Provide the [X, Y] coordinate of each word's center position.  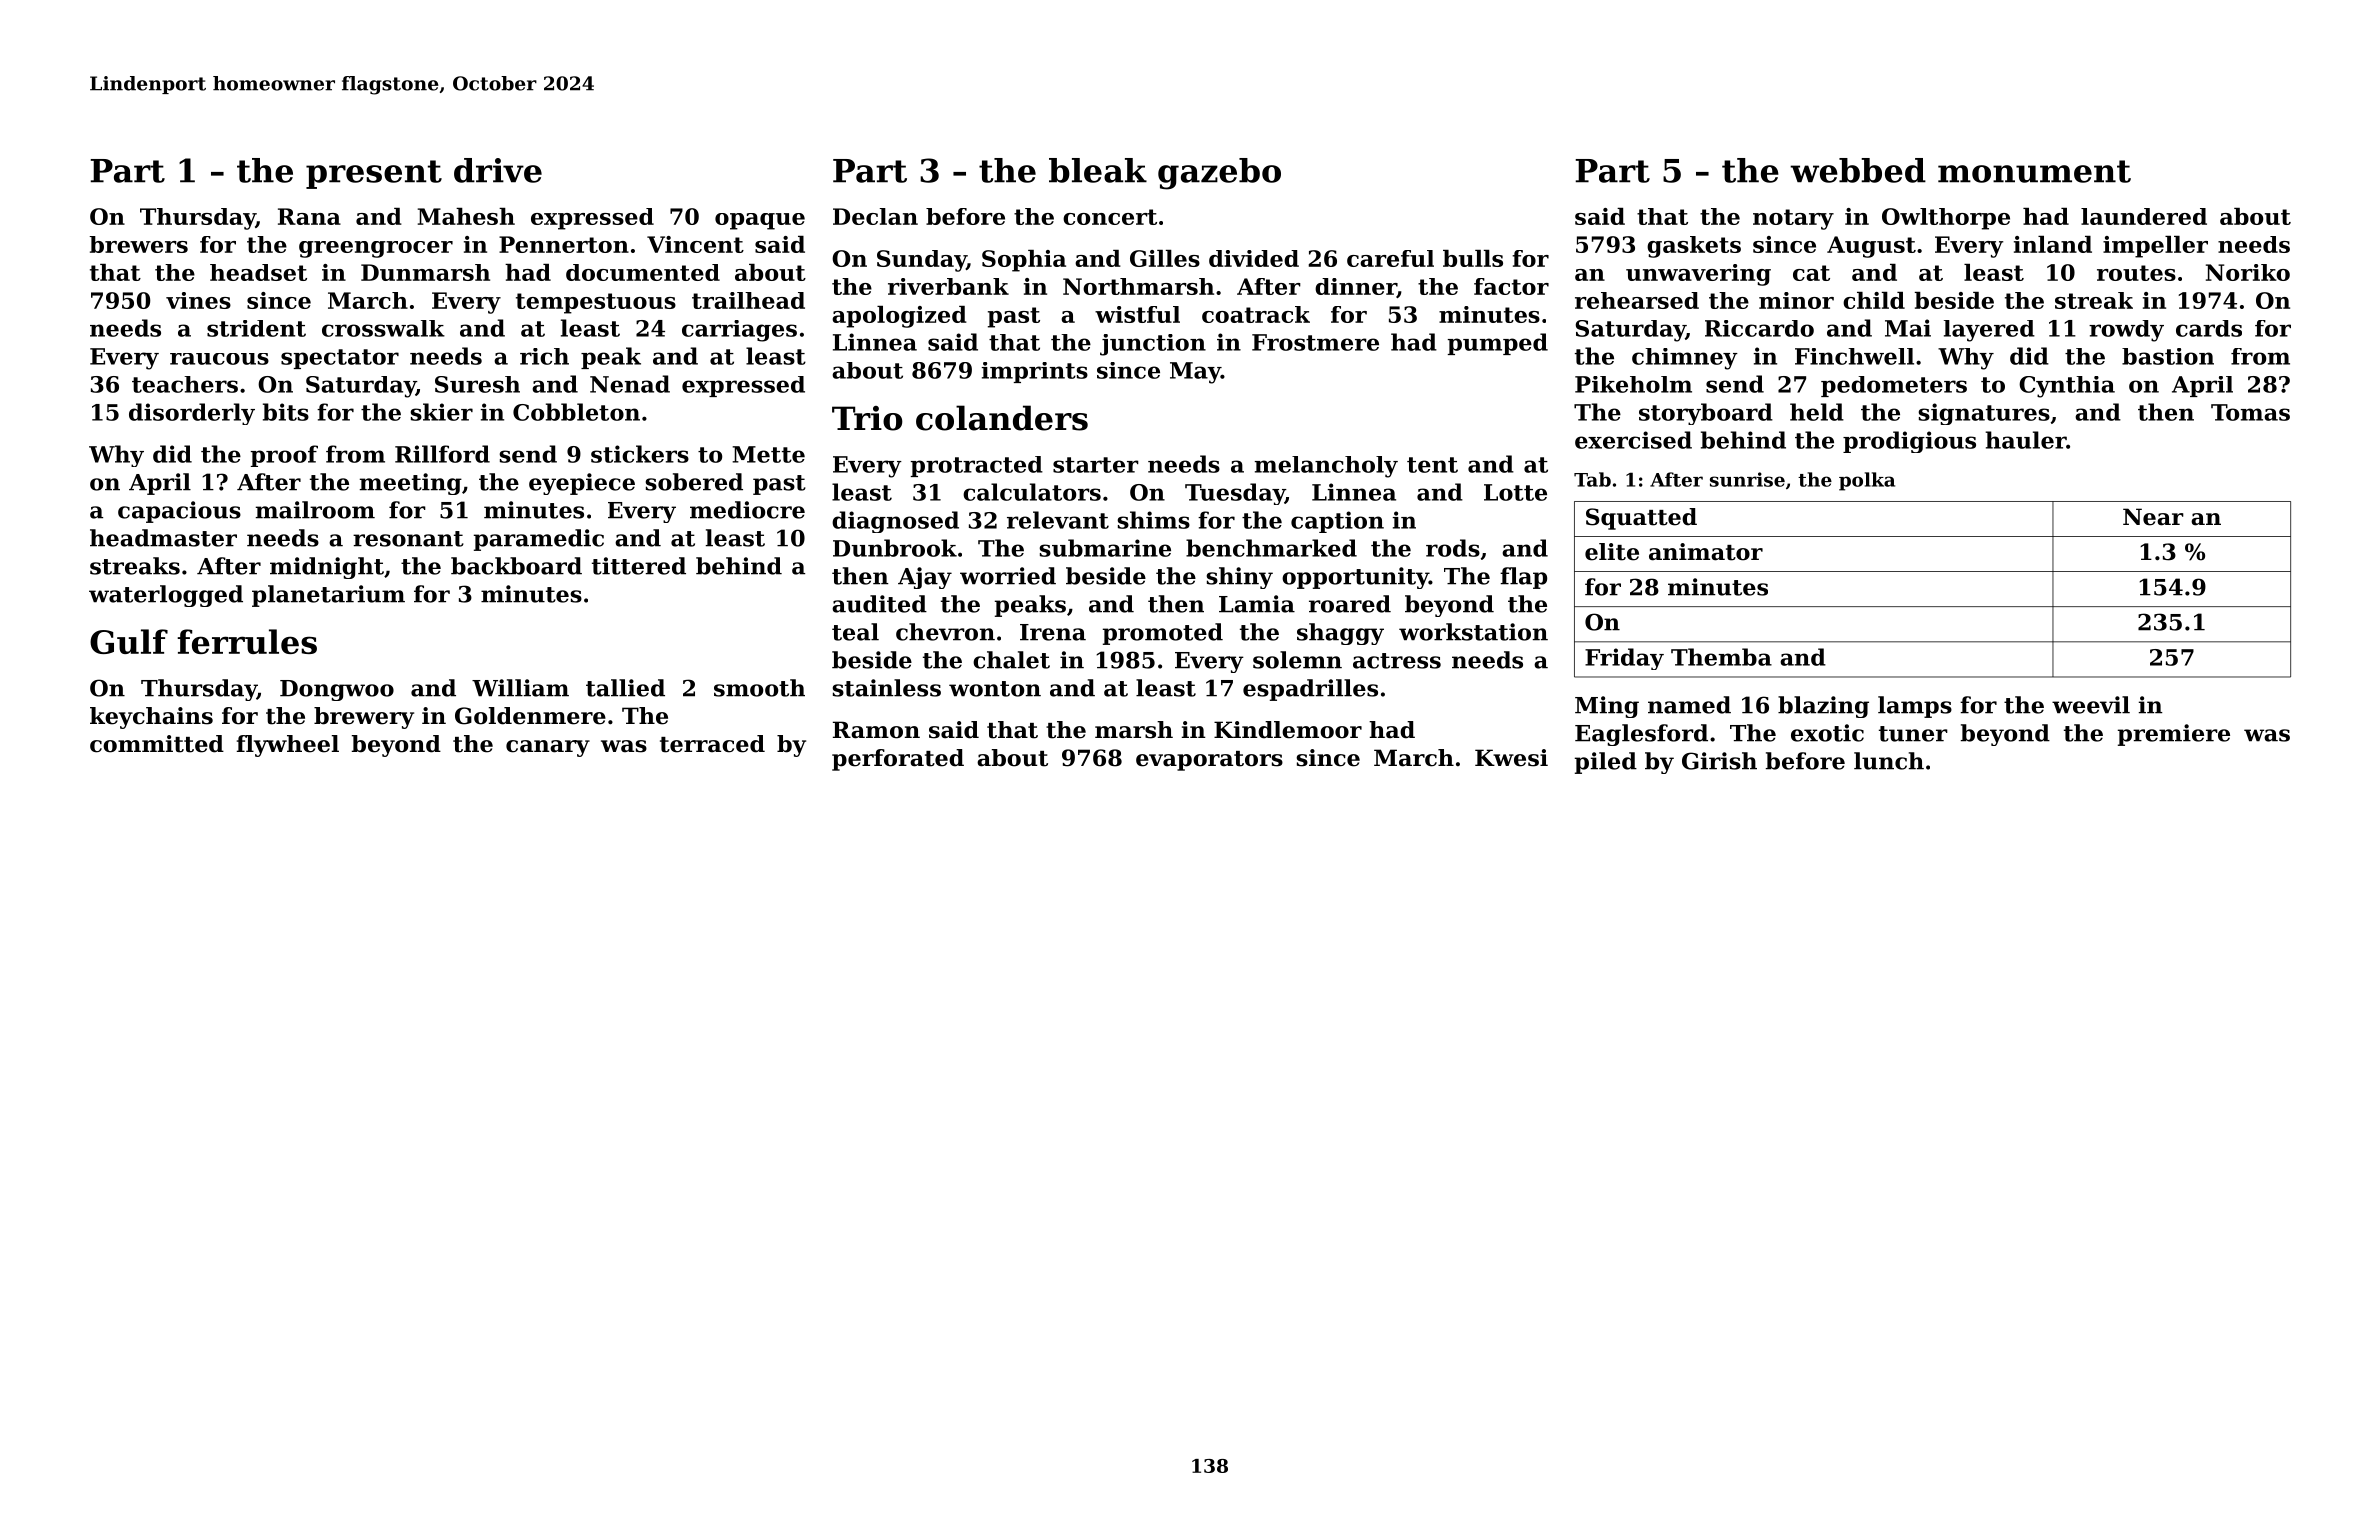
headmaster [163, 538]
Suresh [477, 384]
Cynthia [2067, 387]
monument [2034, 171]
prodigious [1909, 442]
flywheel [288, 746]
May [1195, 373]
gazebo [1219, 174]
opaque [760, 221]
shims [1153, 520]
